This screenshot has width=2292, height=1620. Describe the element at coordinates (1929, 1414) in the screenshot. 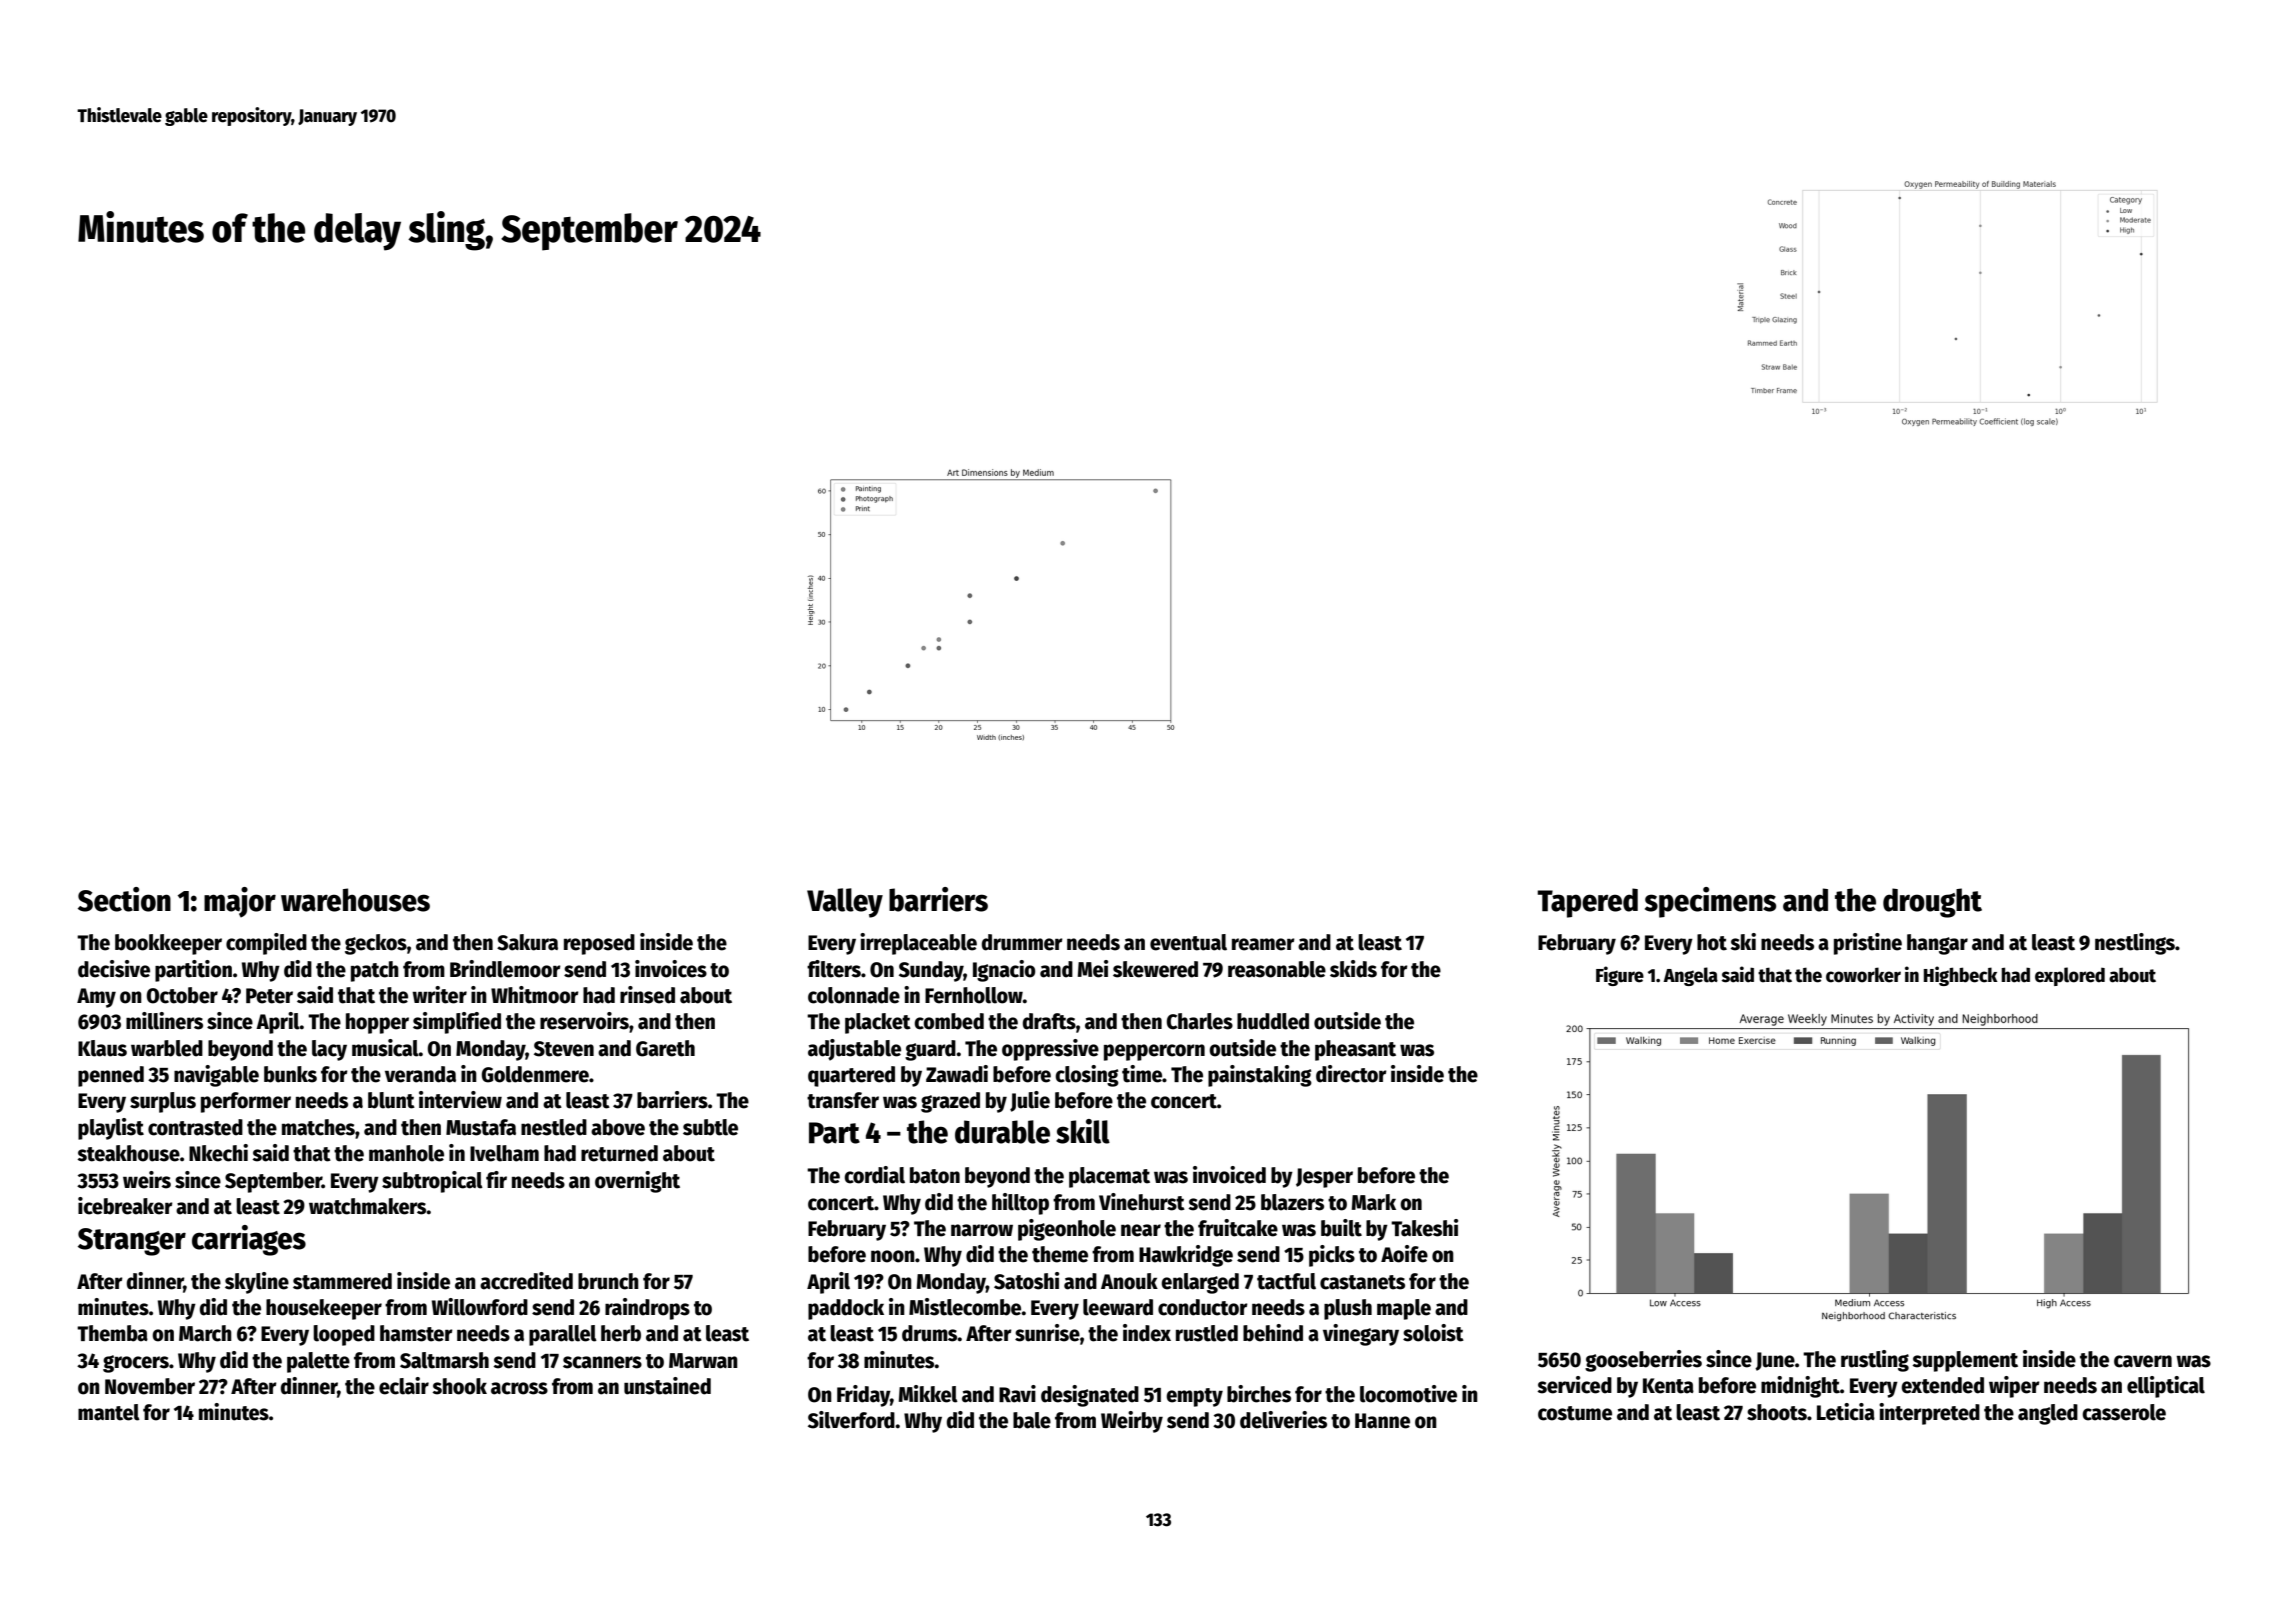

I see `interpreted` at that location.
